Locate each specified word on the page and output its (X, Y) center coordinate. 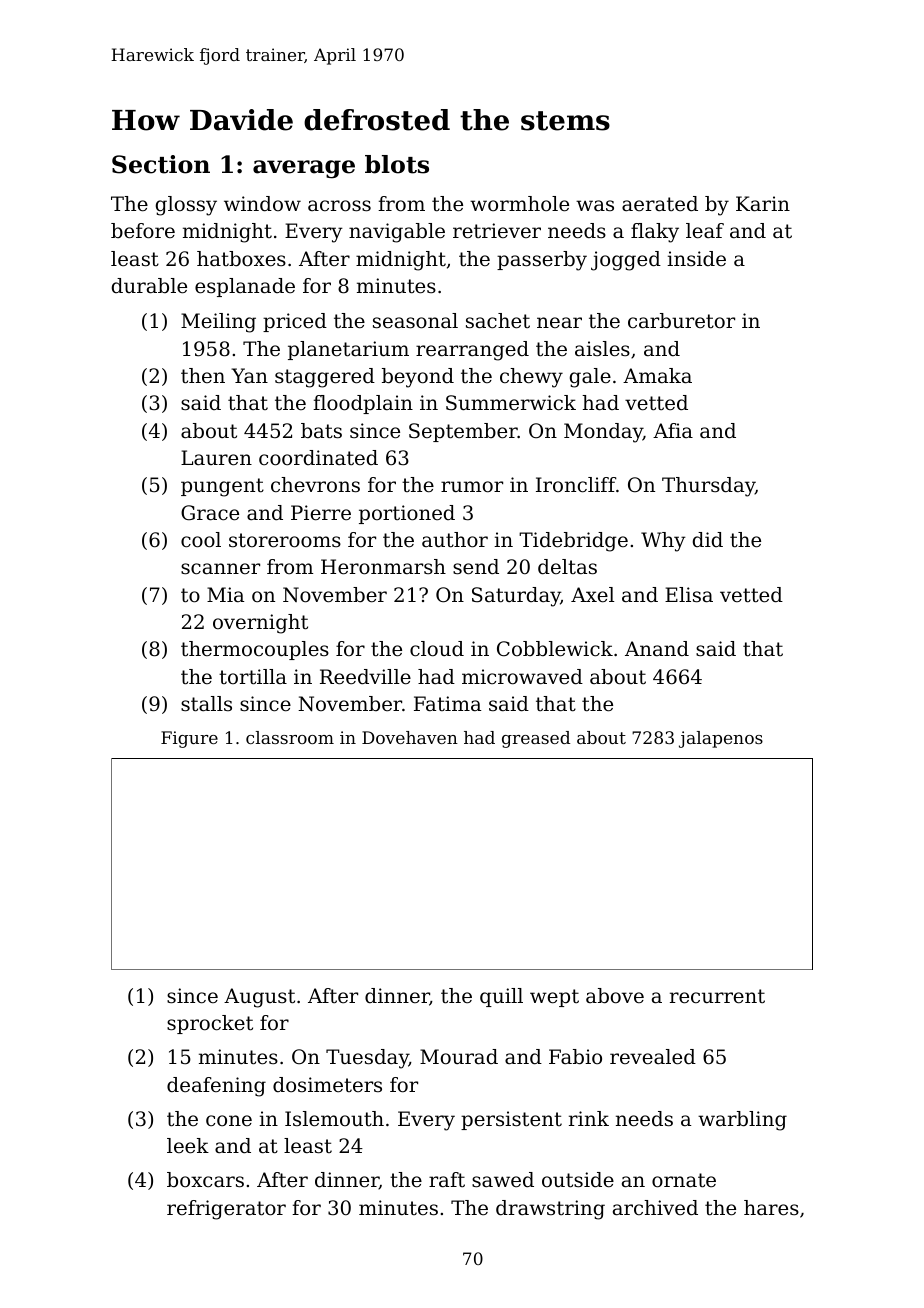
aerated (660, 204)
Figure (189, 739)
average (304, 169)
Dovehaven (410, 737)
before (143, 231)
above (615, 996)
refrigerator (226, 1210)
